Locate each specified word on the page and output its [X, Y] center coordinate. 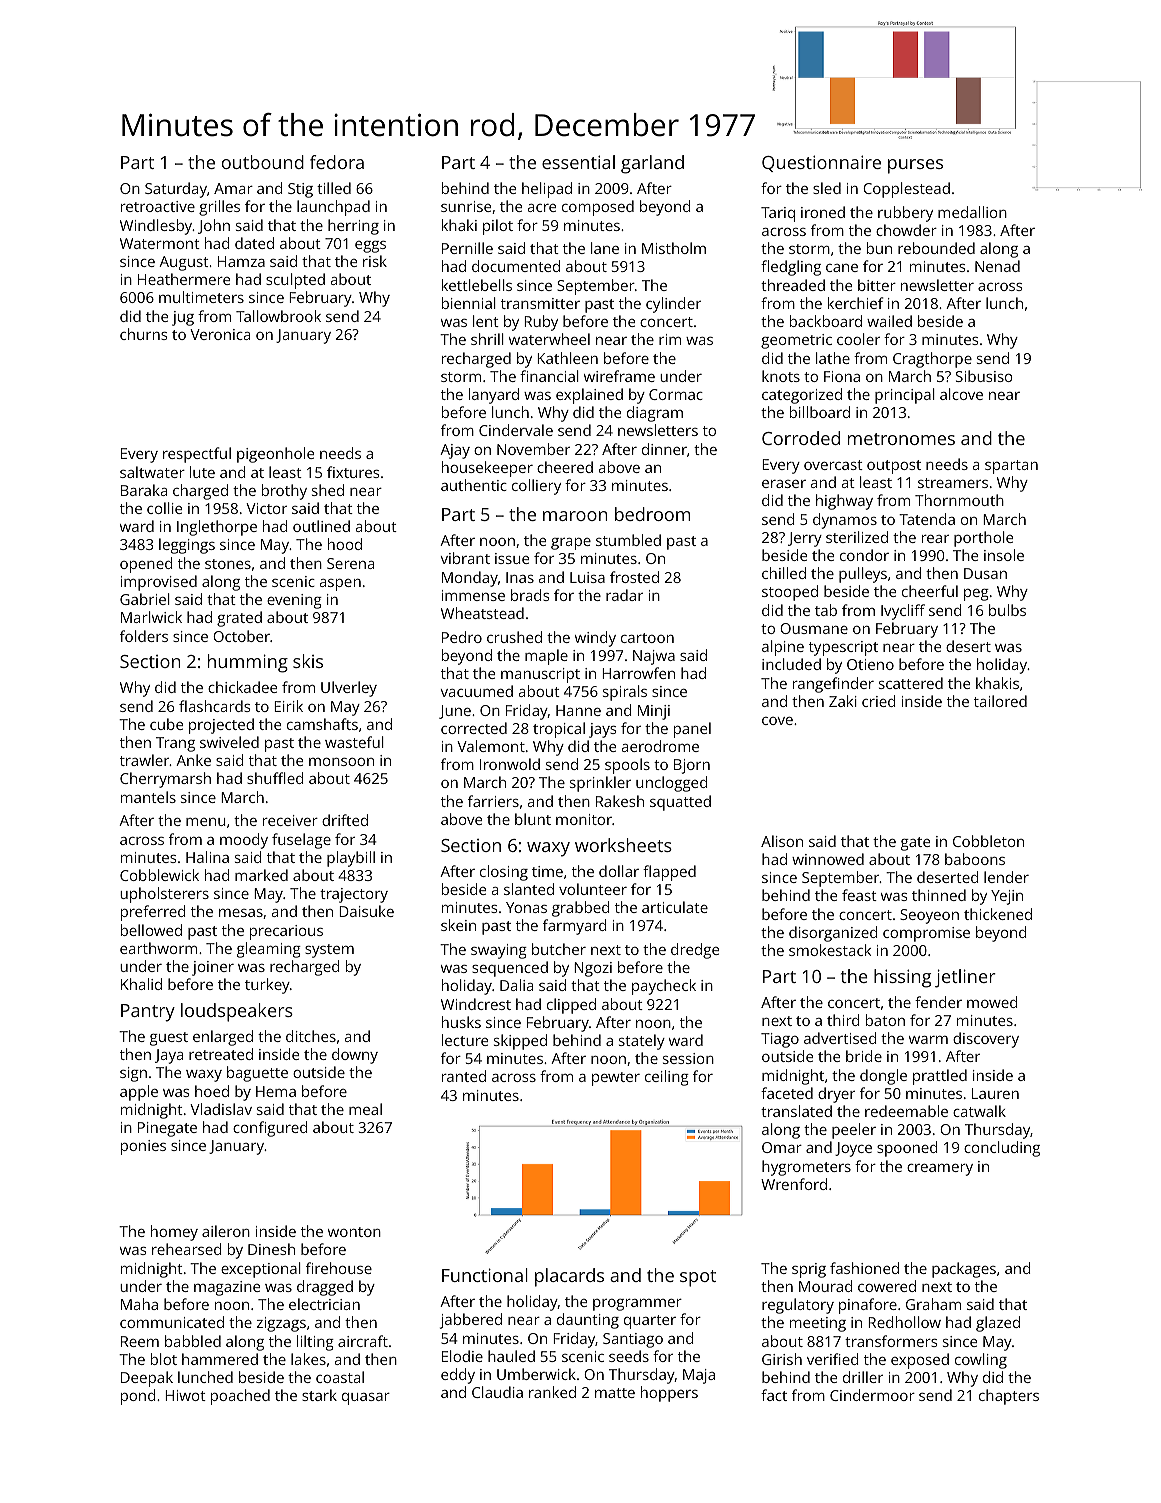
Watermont [160, 243]
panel [692, 730]
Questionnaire [821, 163]
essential [578, 162]
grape [571, 544]
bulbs [1007, 610]
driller [863, 1377]
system [329, 951]
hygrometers [806, 1168]
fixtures [353, 472]
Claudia [497, 1392]
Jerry [805, 539]
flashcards [214, 706]
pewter [616, 1079]
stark [319, 1395]
